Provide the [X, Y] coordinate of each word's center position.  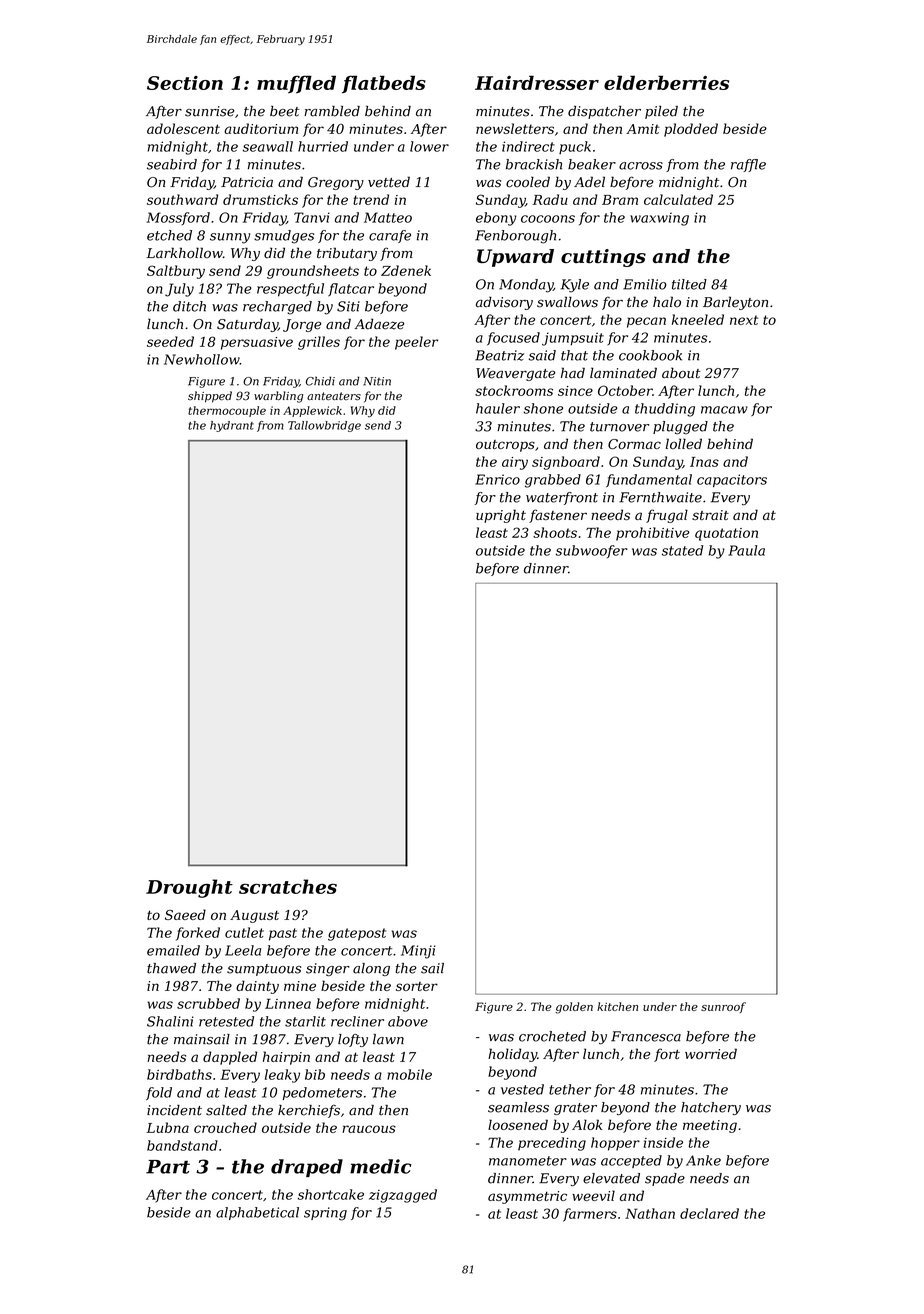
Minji [418, 952]
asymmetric [527, 1197]
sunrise [209, 111]
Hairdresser [537, 82]
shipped [210, 397]
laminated [623, 373]
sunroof [723, 1007]
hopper [615, 1144]
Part [168, 1167]
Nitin [377, 381]
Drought [189, 888]
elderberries [666, 82]
